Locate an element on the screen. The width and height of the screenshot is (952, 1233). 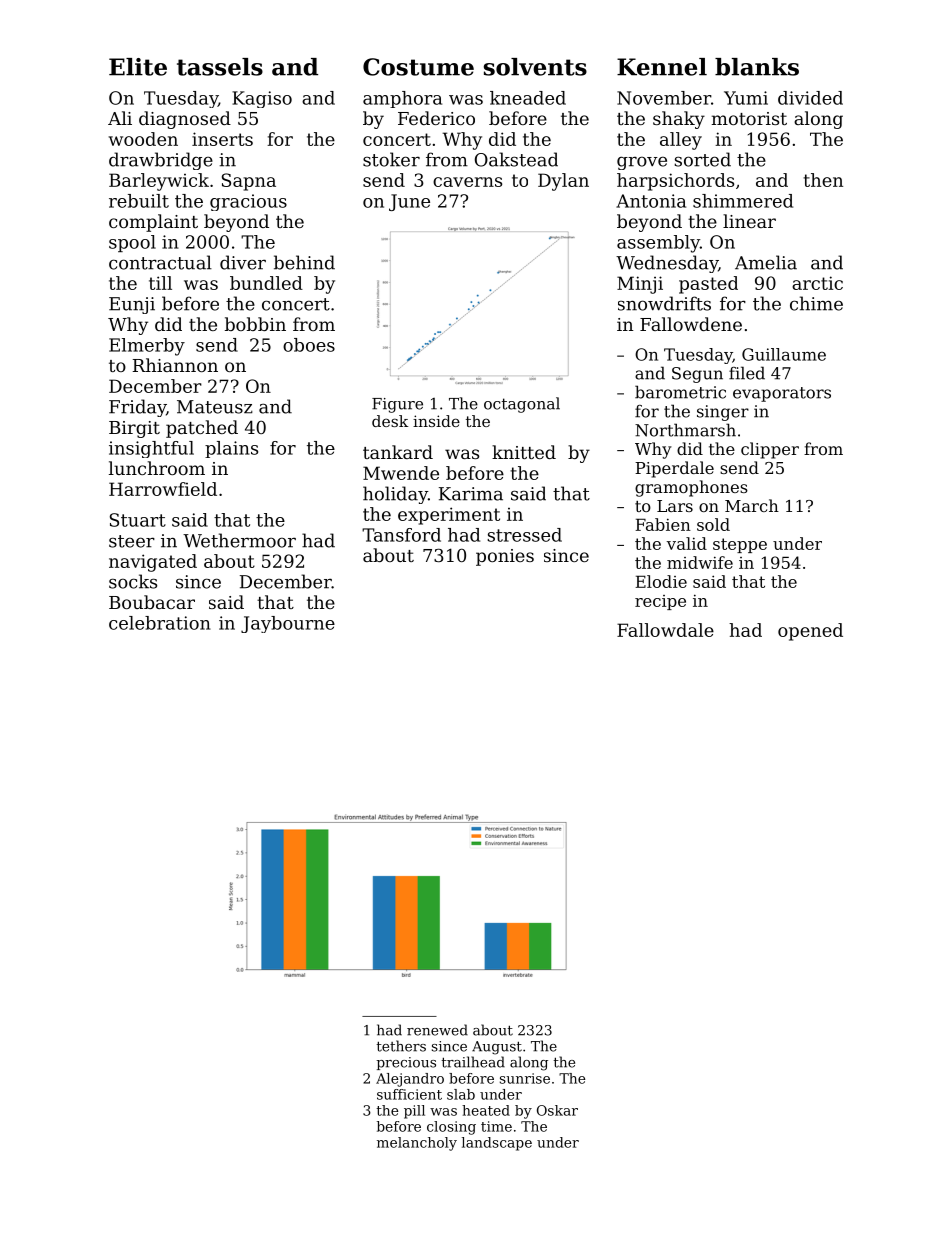
steer is located at coordinates (132, 541).
